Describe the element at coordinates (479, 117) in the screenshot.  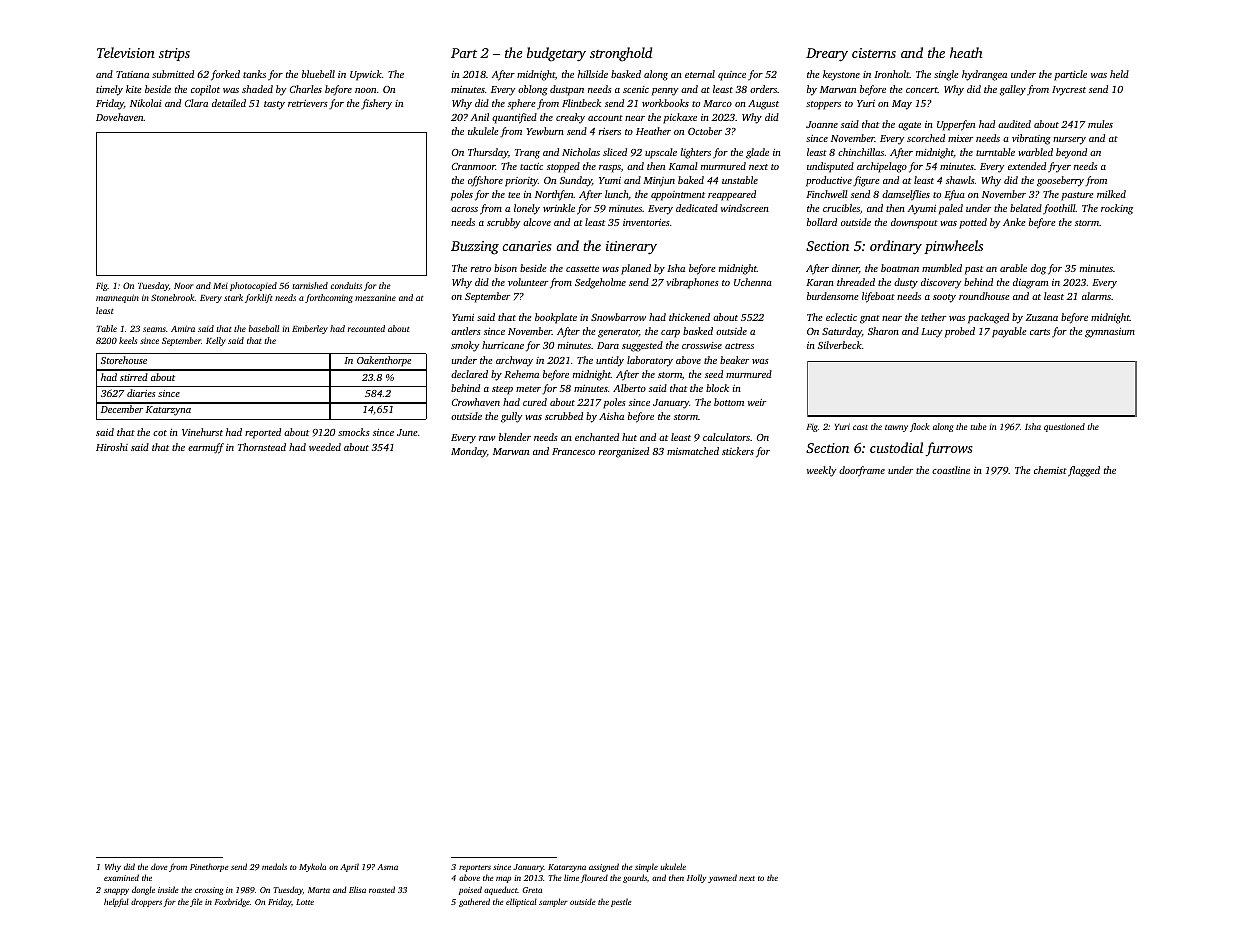
I see `Anil` at that location.
